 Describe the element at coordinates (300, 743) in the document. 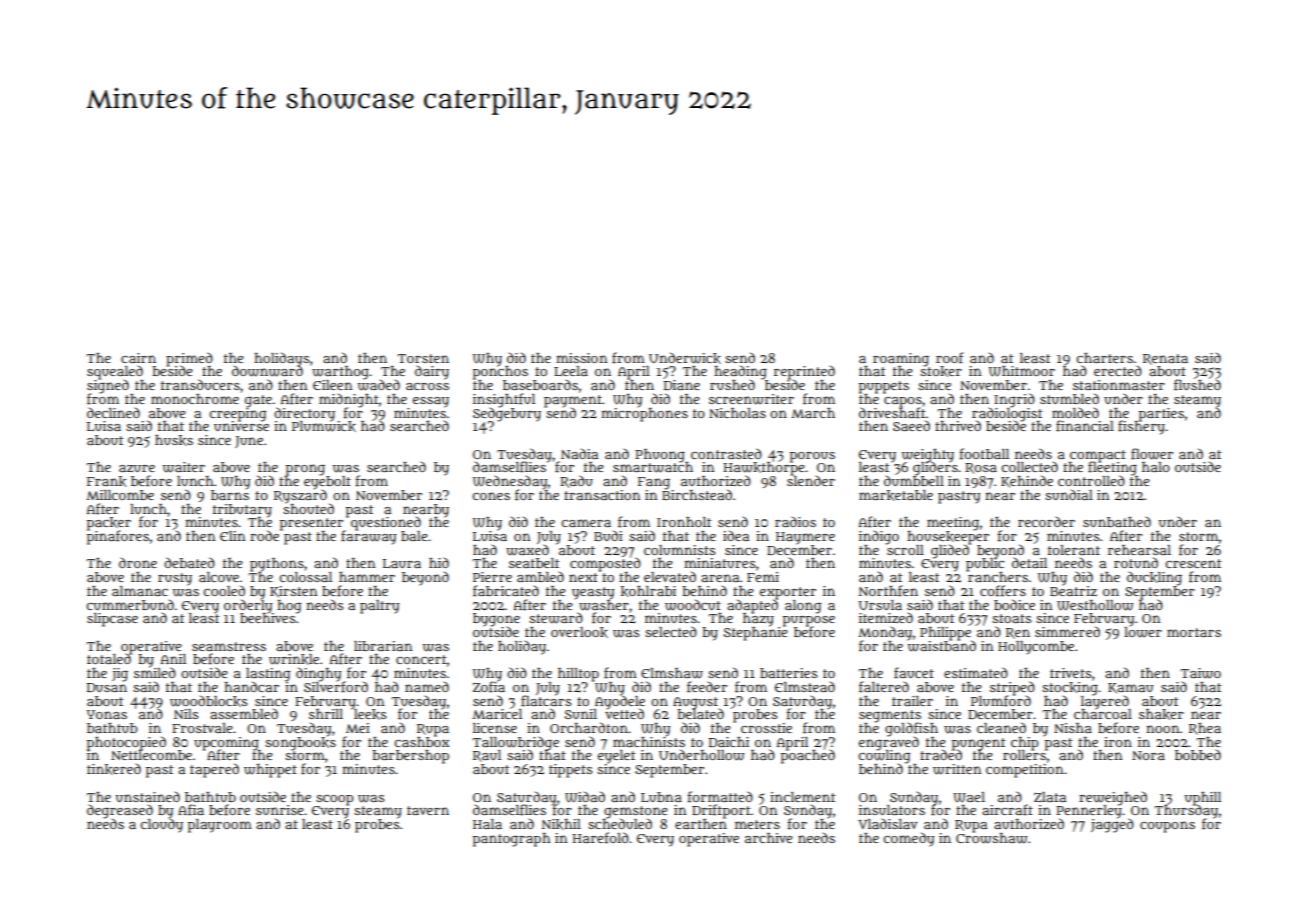

I see `songbooks` at that location.
